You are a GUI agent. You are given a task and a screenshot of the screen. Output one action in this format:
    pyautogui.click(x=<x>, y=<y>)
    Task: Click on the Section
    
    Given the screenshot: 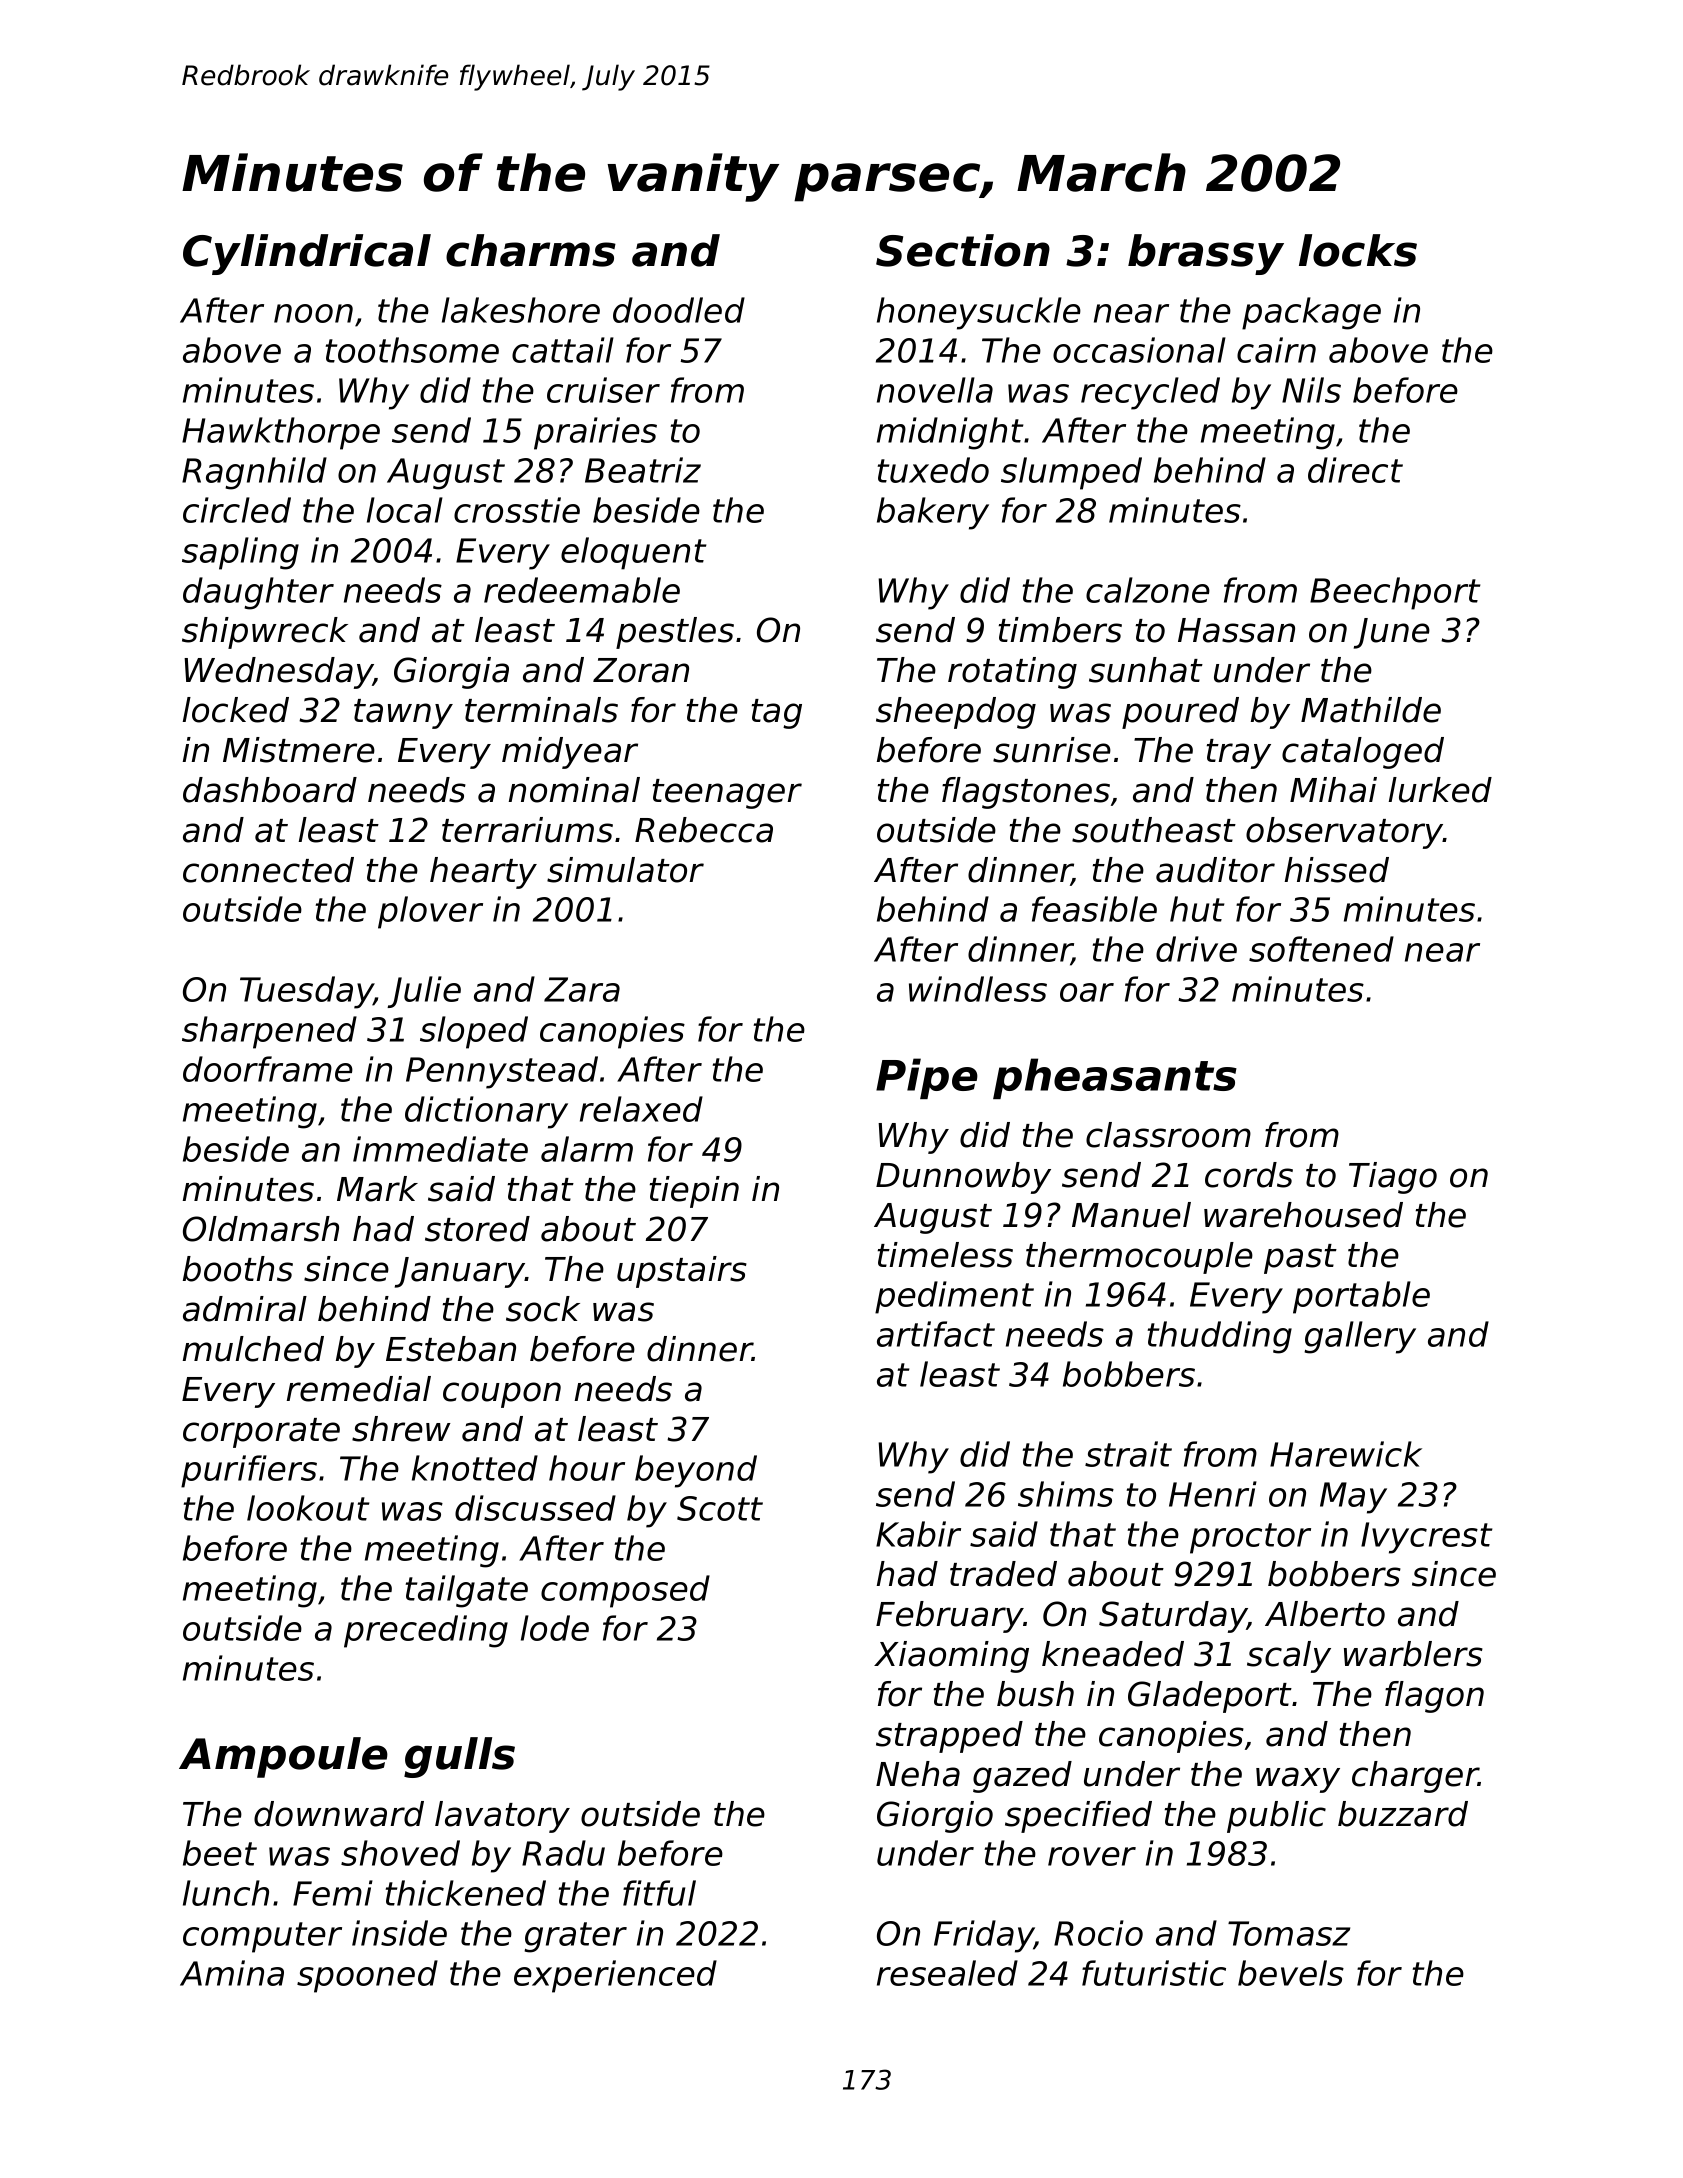 What is the action you would take?
    pyautogui.click(x=963, y=250)
